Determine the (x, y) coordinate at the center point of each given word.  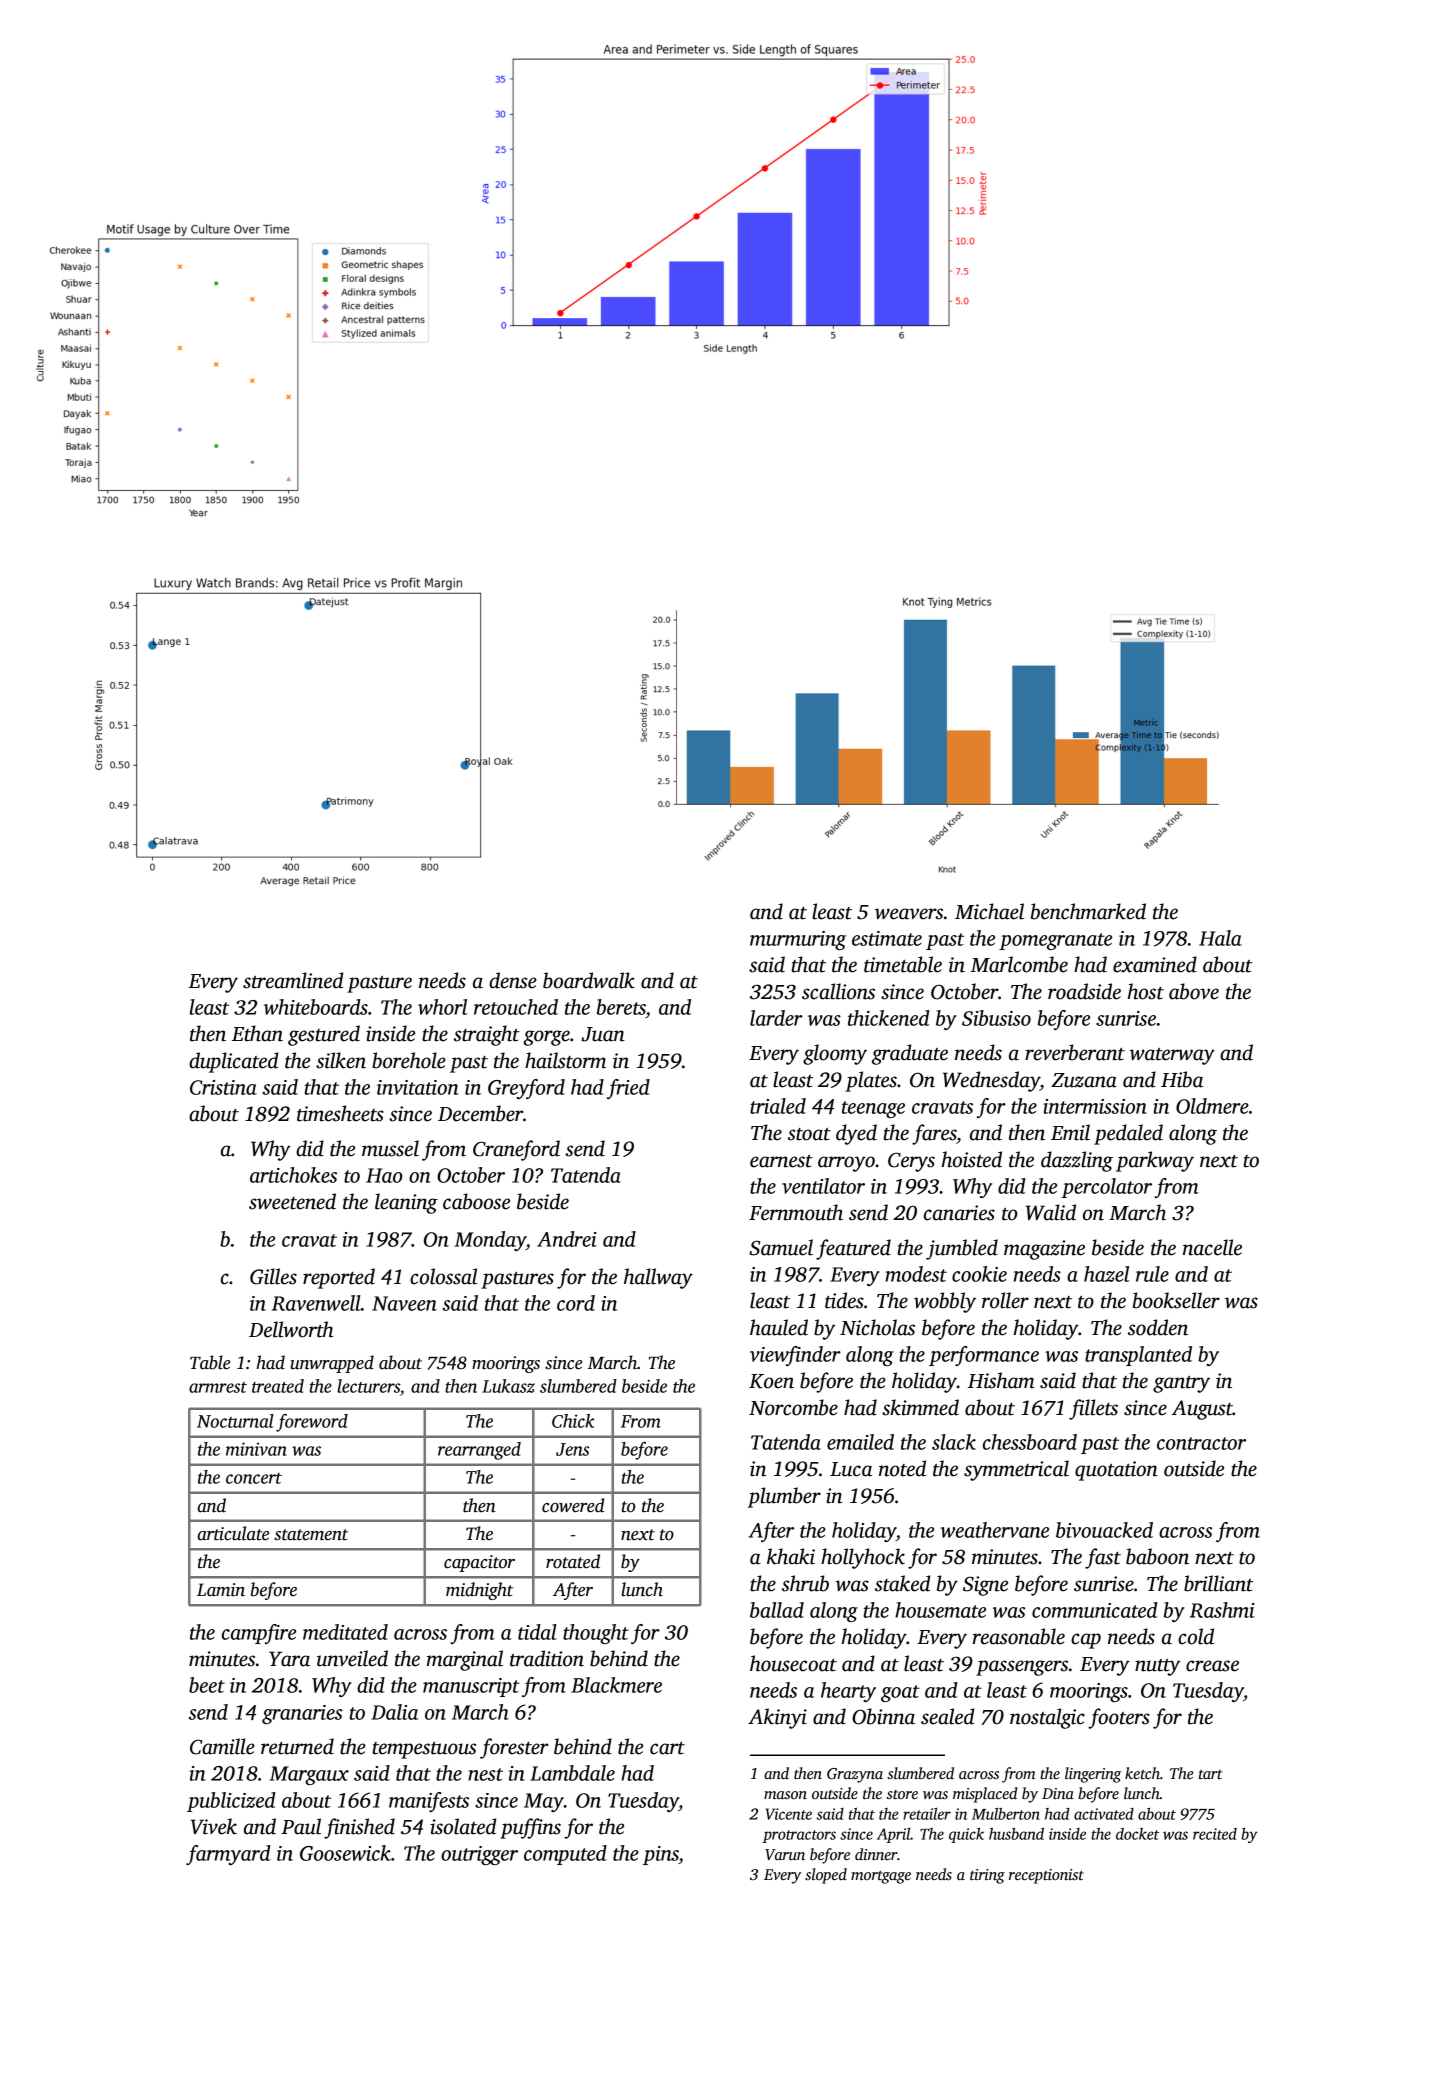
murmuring (798, 940)
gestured (324, 1035)
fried (628, 1089)
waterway (1172, 1056)
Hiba (1182, 1079)
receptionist (1046, 1876)
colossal (443, 1276)
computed (565, 1855)
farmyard (228, 1855)
